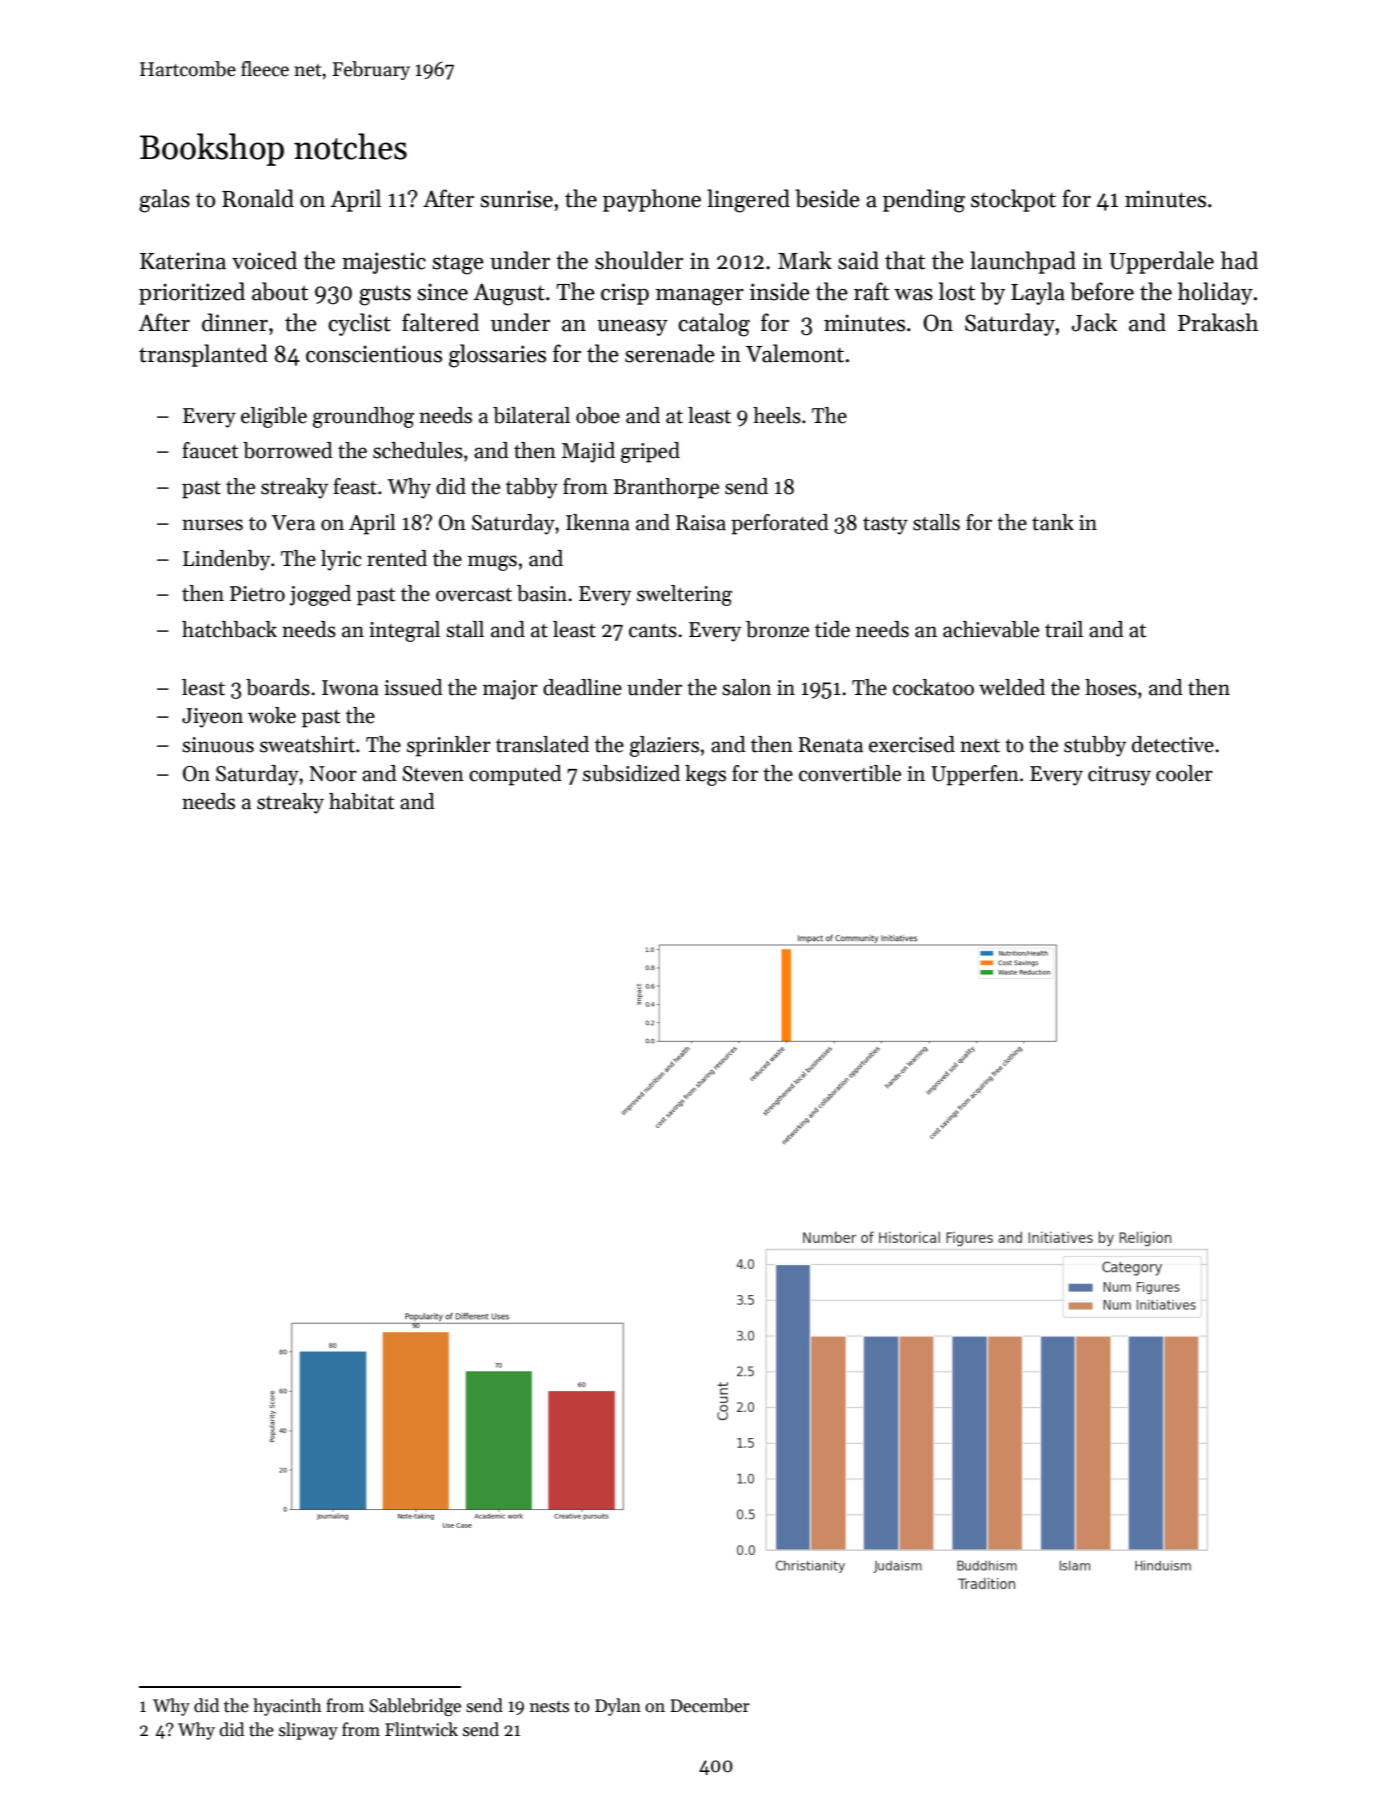  Describe the element at coordinates (404, 631) in the document. I see `integral` at that location.
